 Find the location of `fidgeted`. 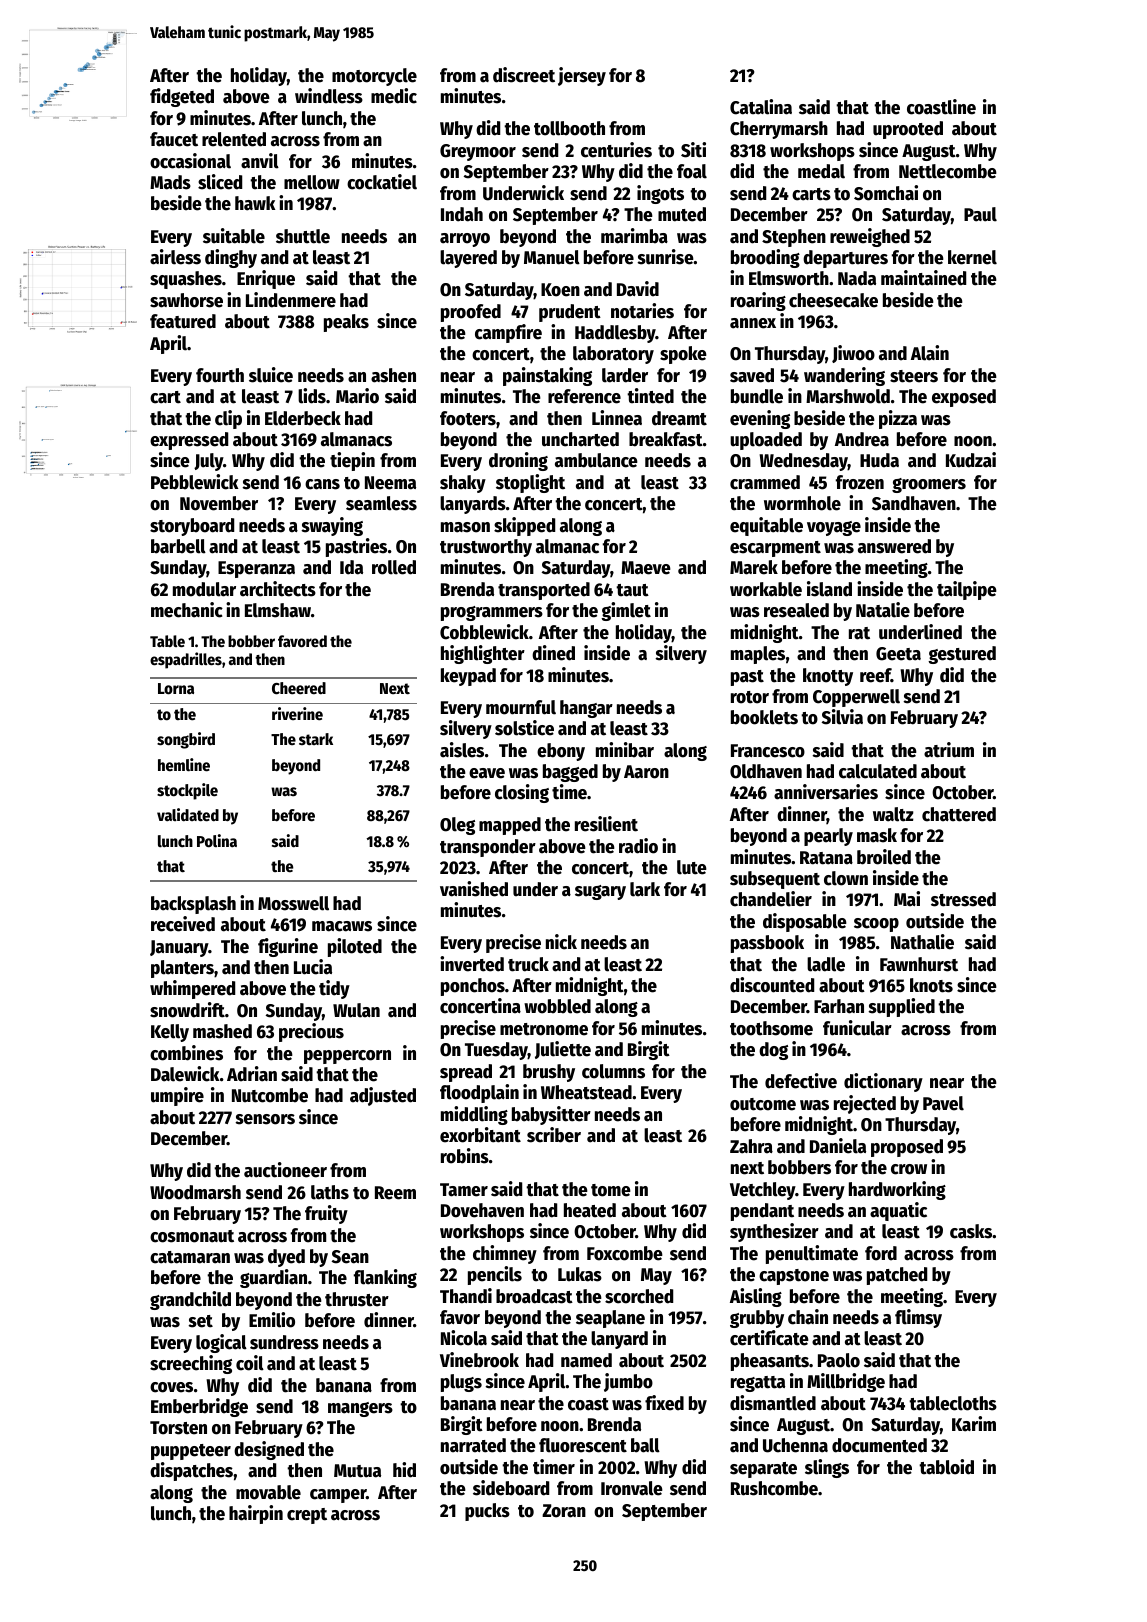

fidgeted is located at coordinates (182, 97).
